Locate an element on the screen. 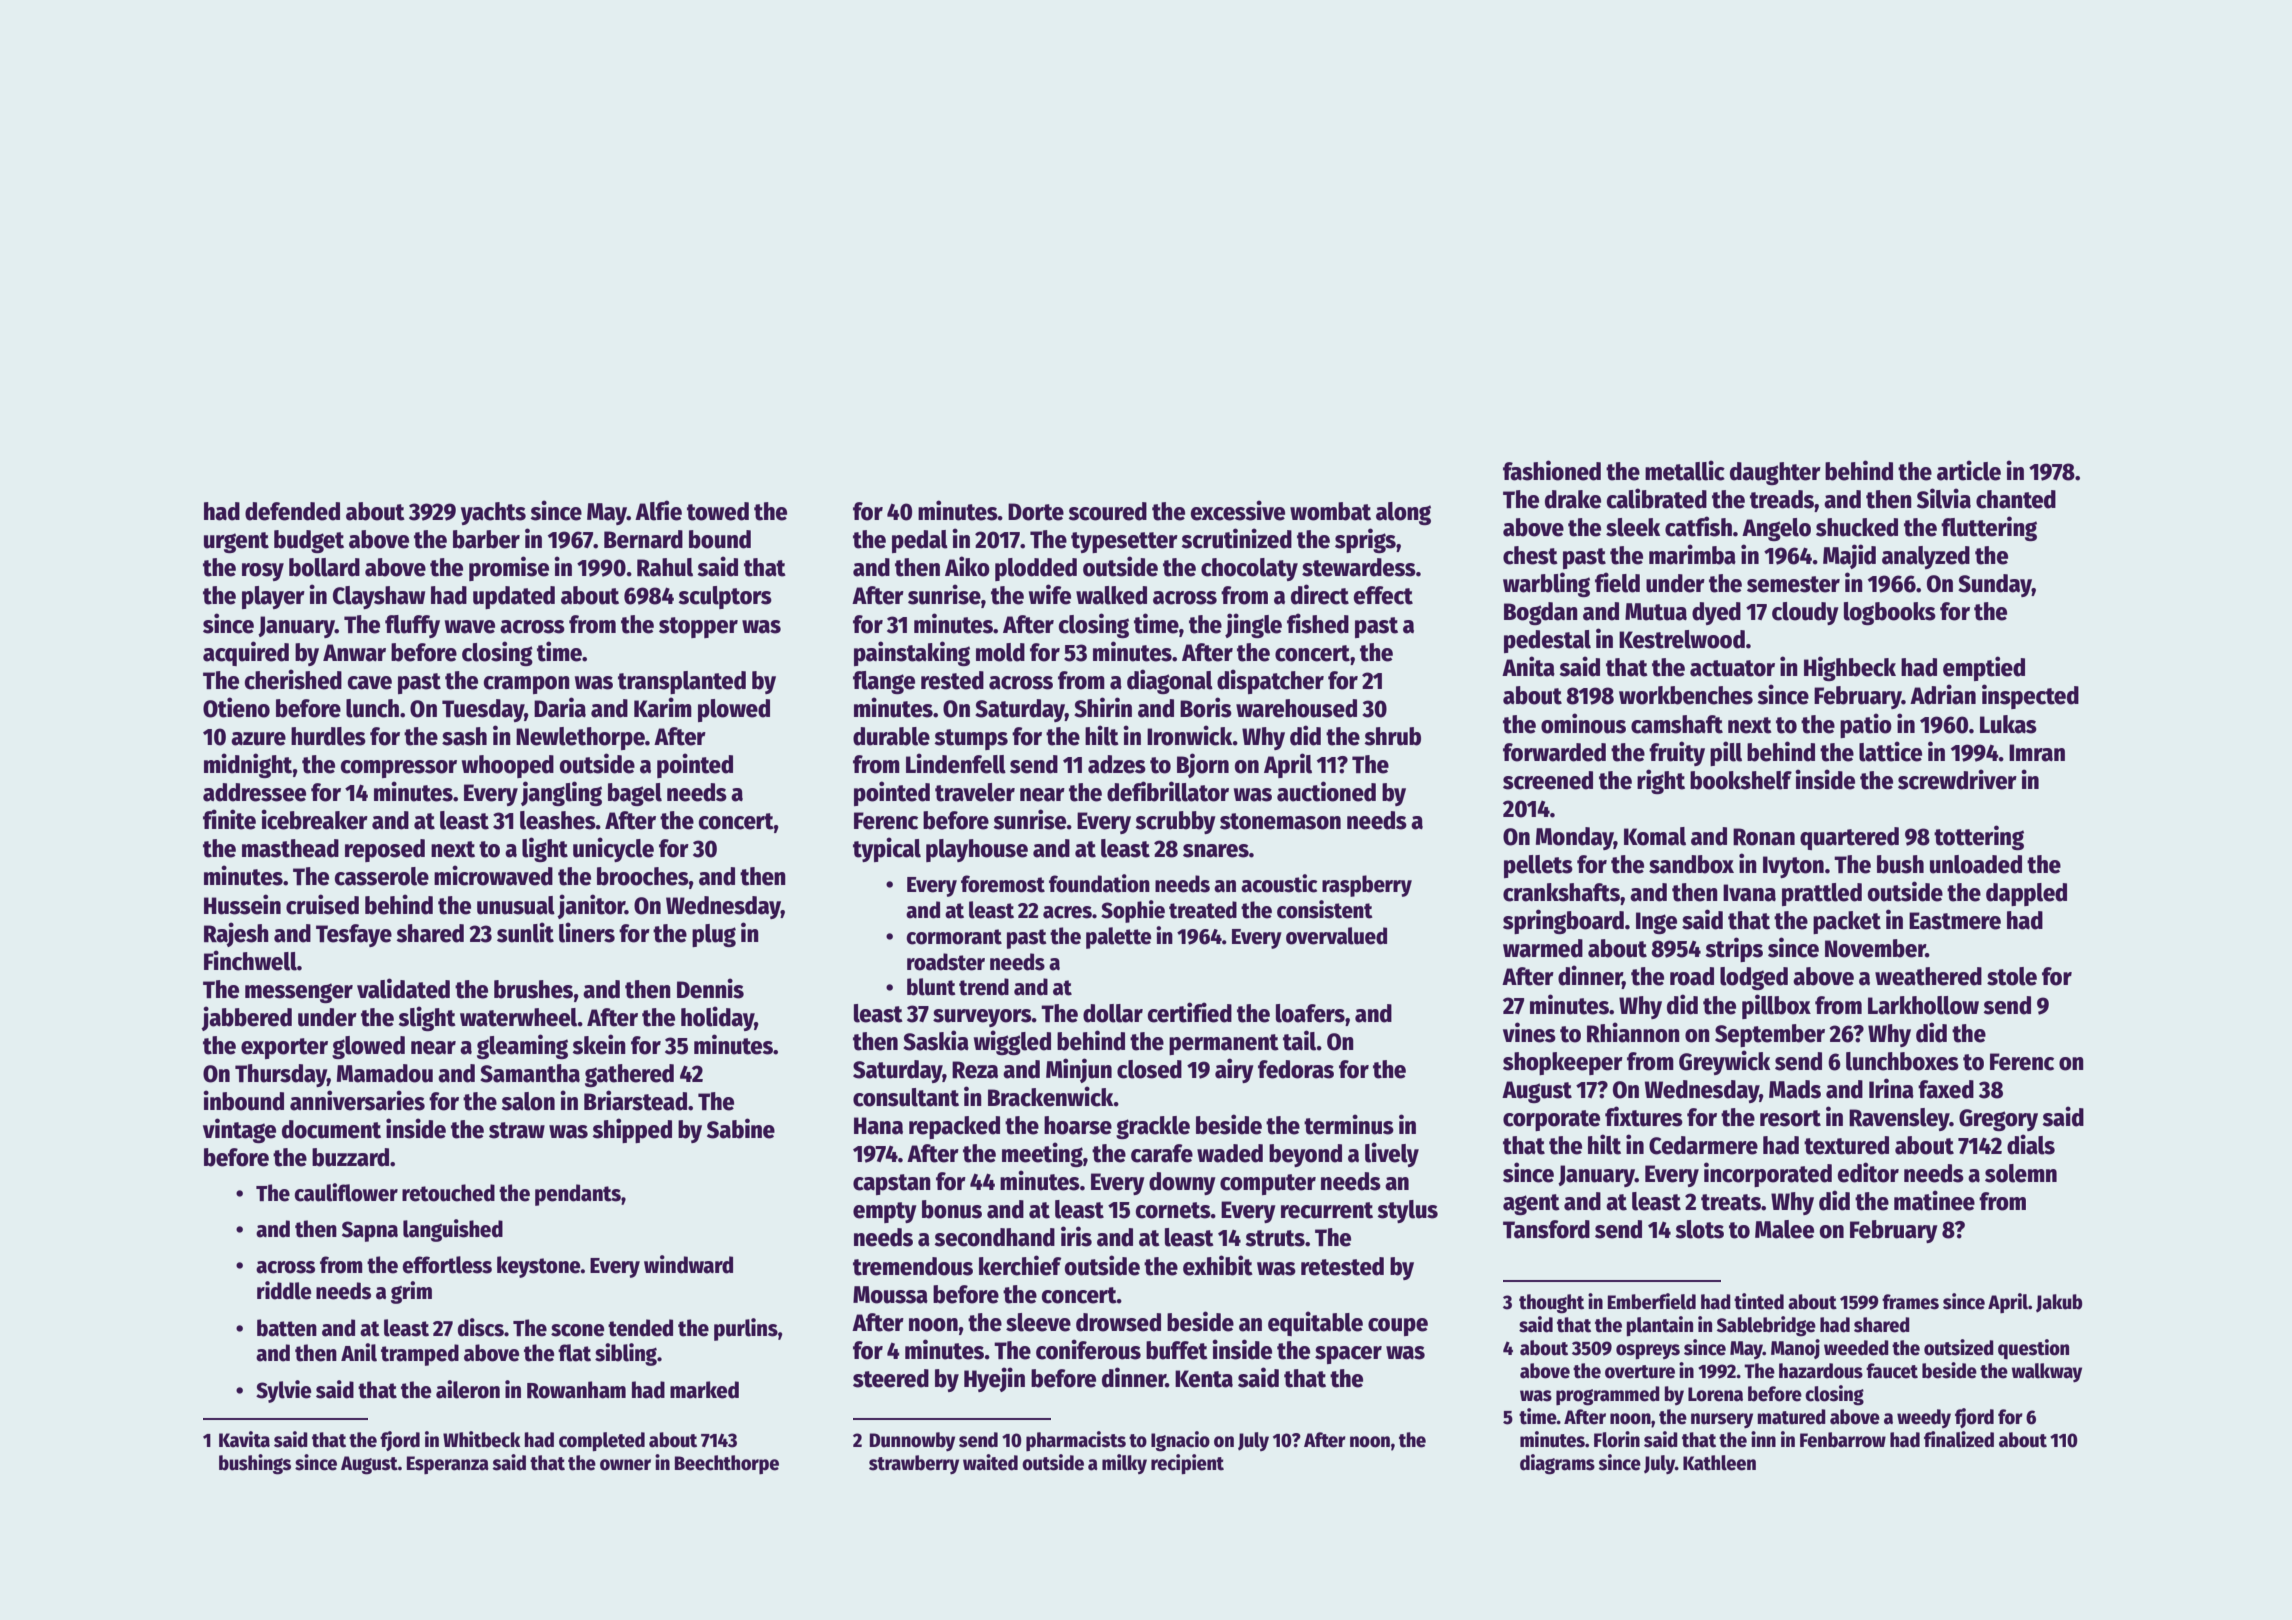  dispatcher is located at coordinates (1270, 681).
